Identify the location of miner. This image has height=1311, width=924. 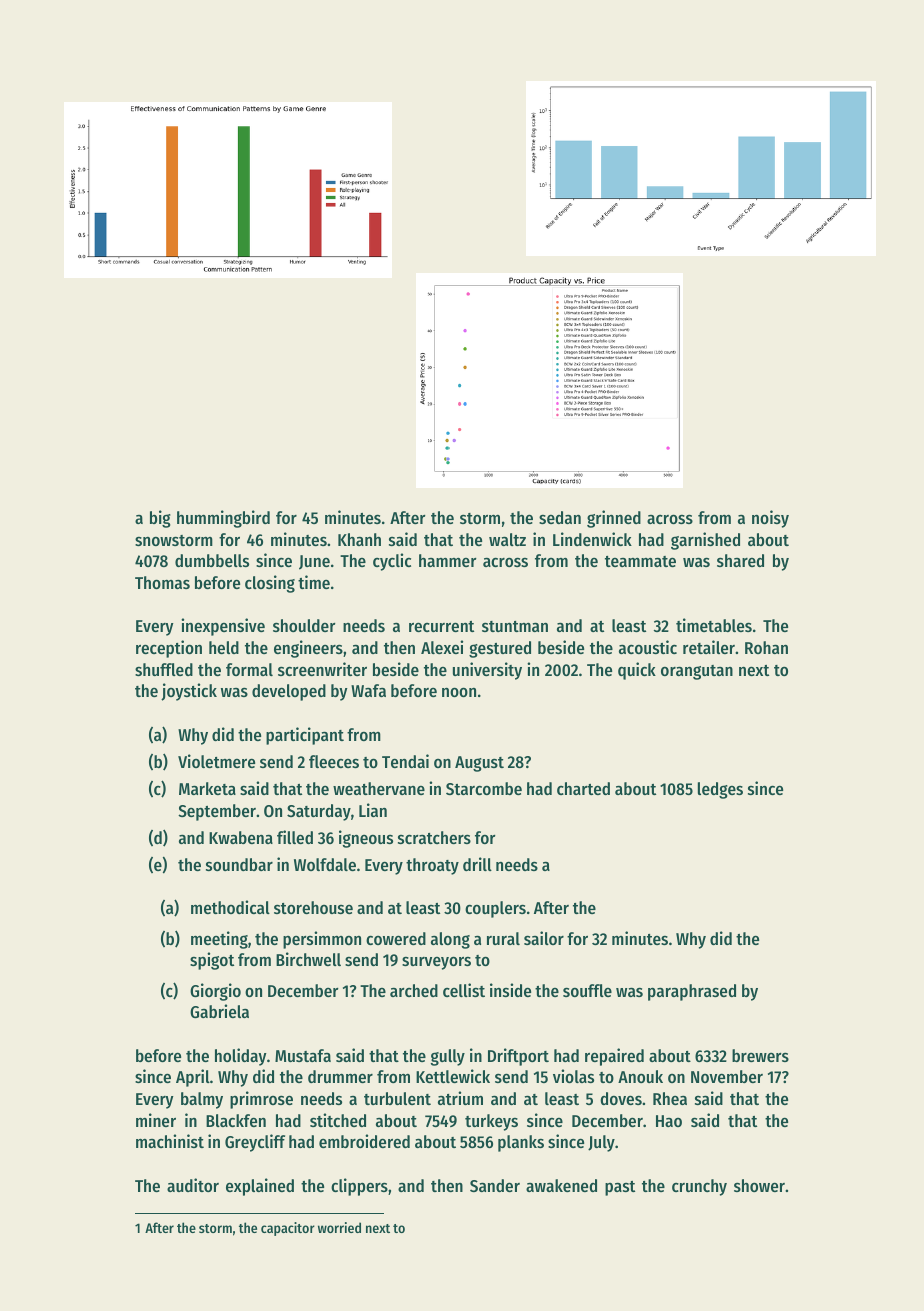
(156, 1120).
